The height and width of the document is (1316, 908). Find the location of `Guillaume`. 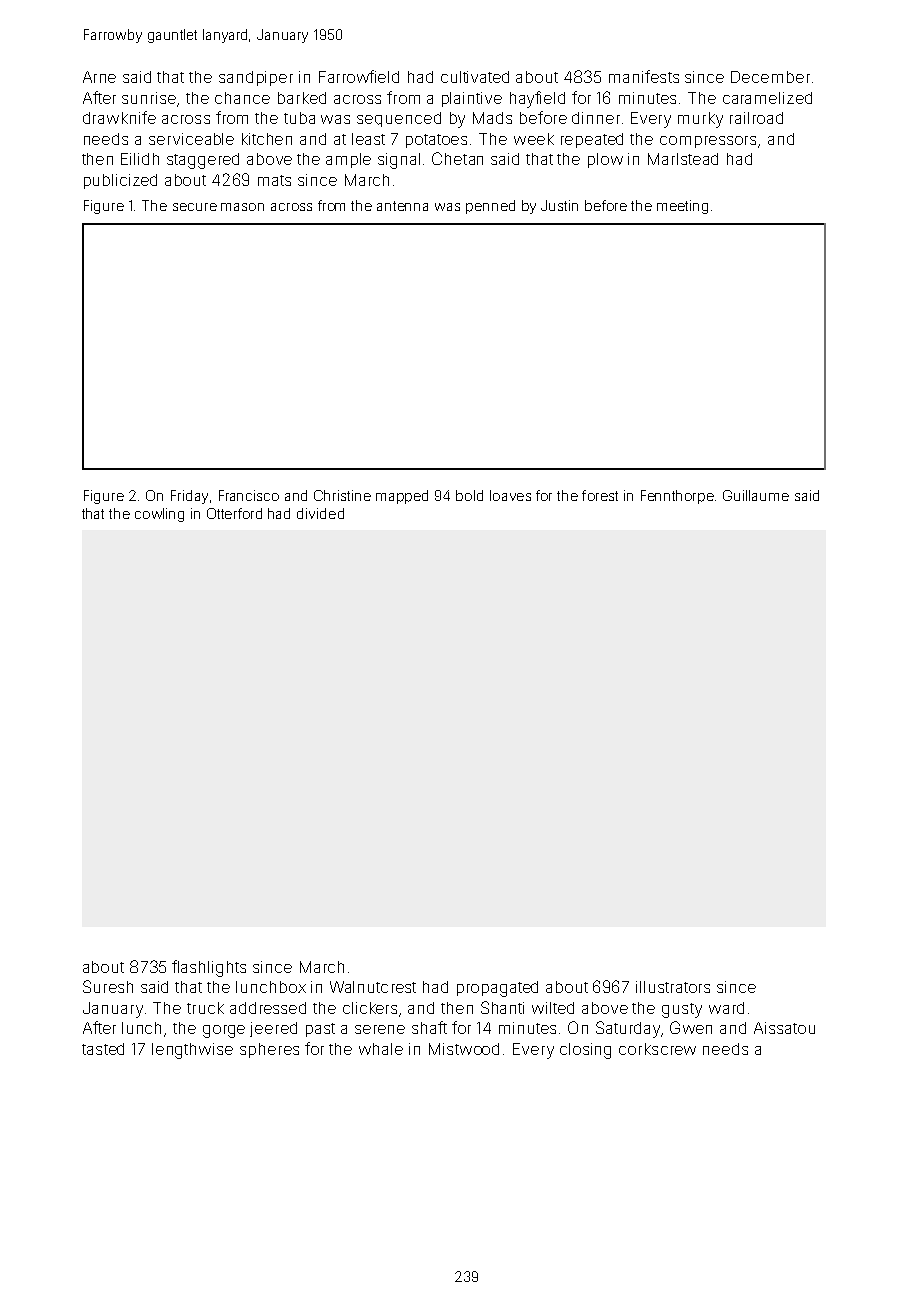

Guillaume is located at coordinates (756, 495).
